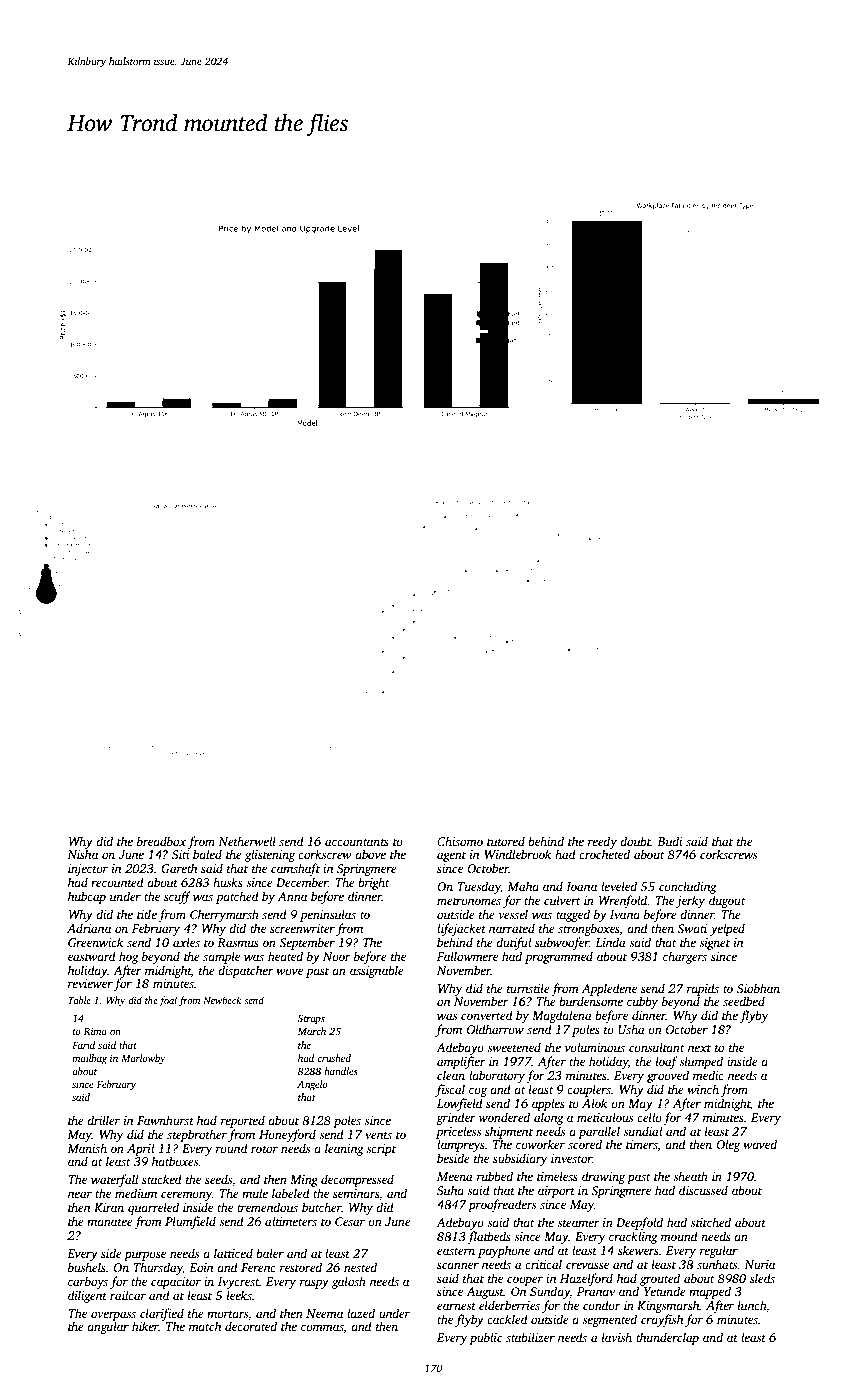 The width and height of the screenshot is (849, 1400). What do you see at coordinates (610, 942) in the screenshot?
I see `Linda` at bounding box center [610, 942].
